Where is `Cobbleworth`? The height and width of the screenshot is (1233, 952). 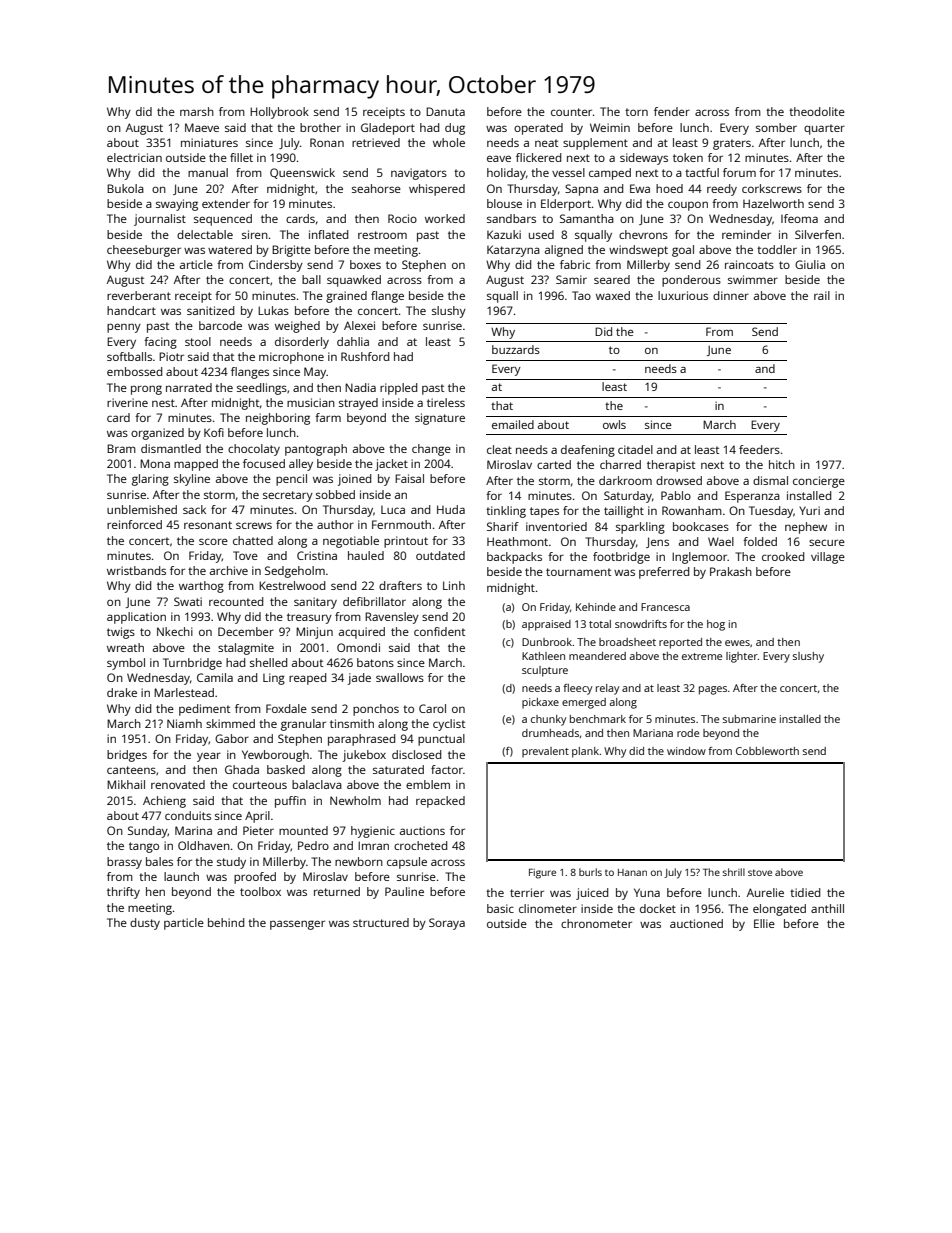
Cobbleworth is located at coordinates (767, 751).
